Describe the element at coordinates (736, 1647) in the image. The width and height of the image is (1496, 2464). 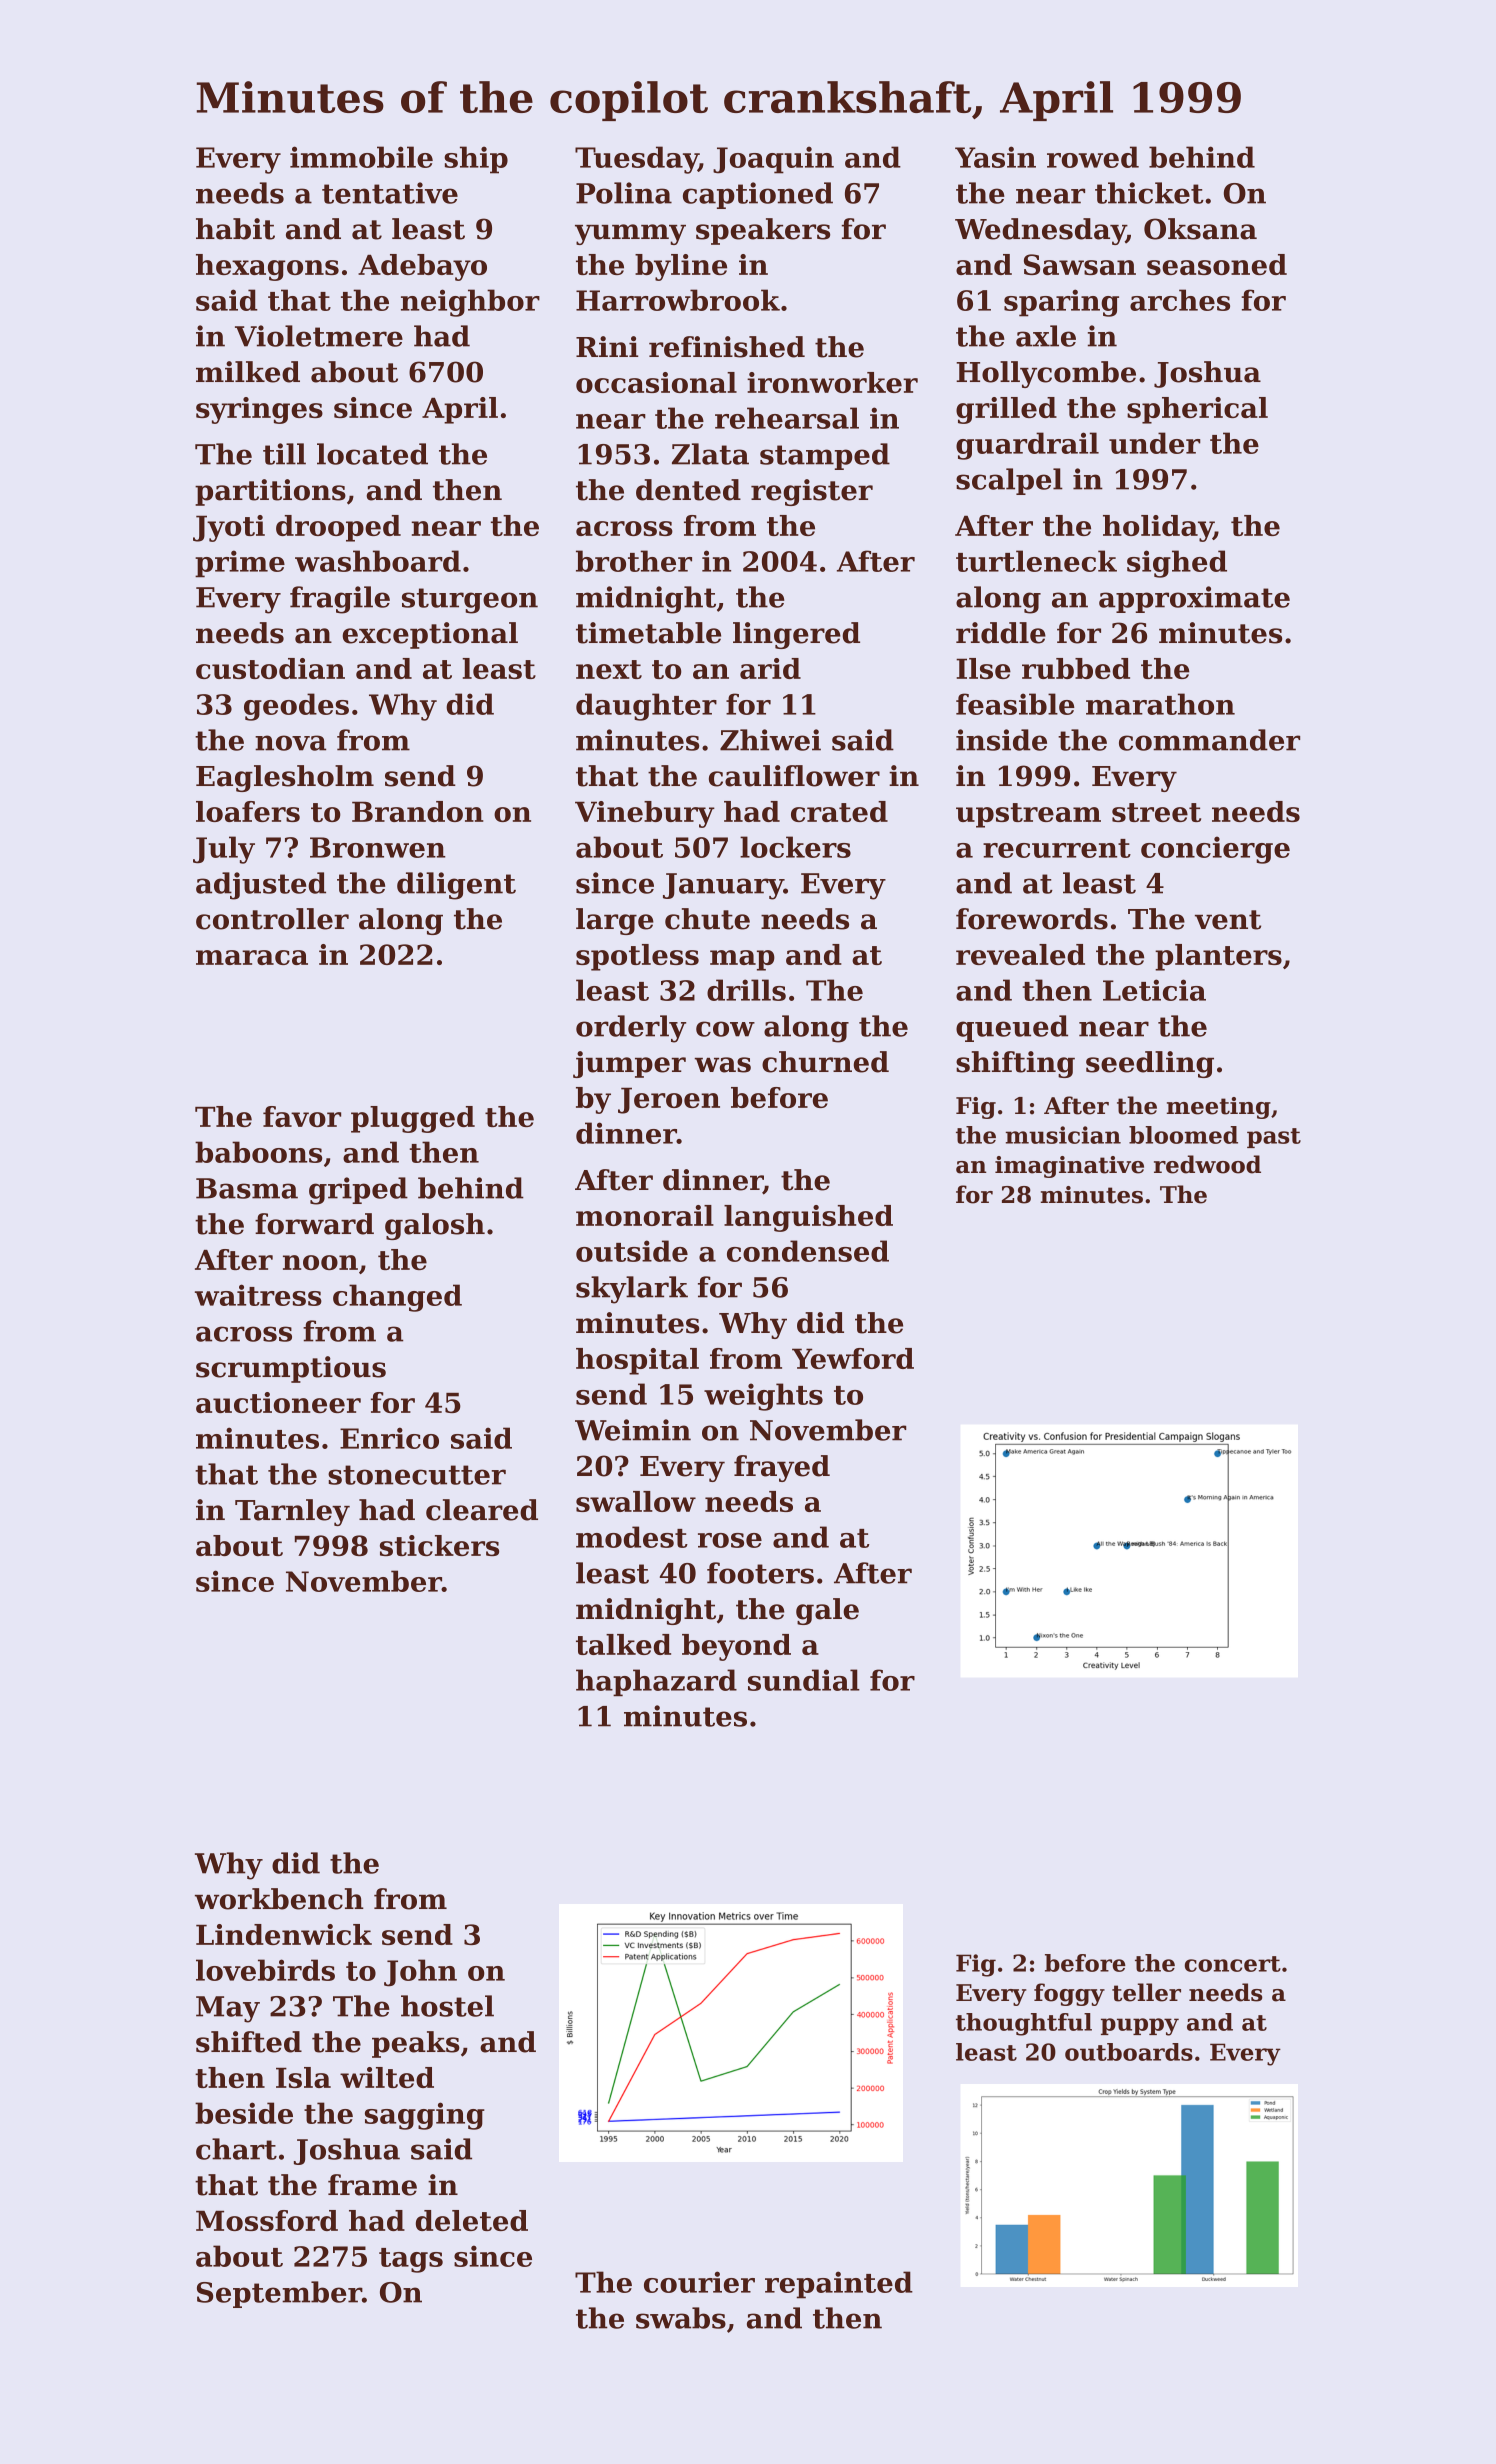
I see `beyond` at that location.
